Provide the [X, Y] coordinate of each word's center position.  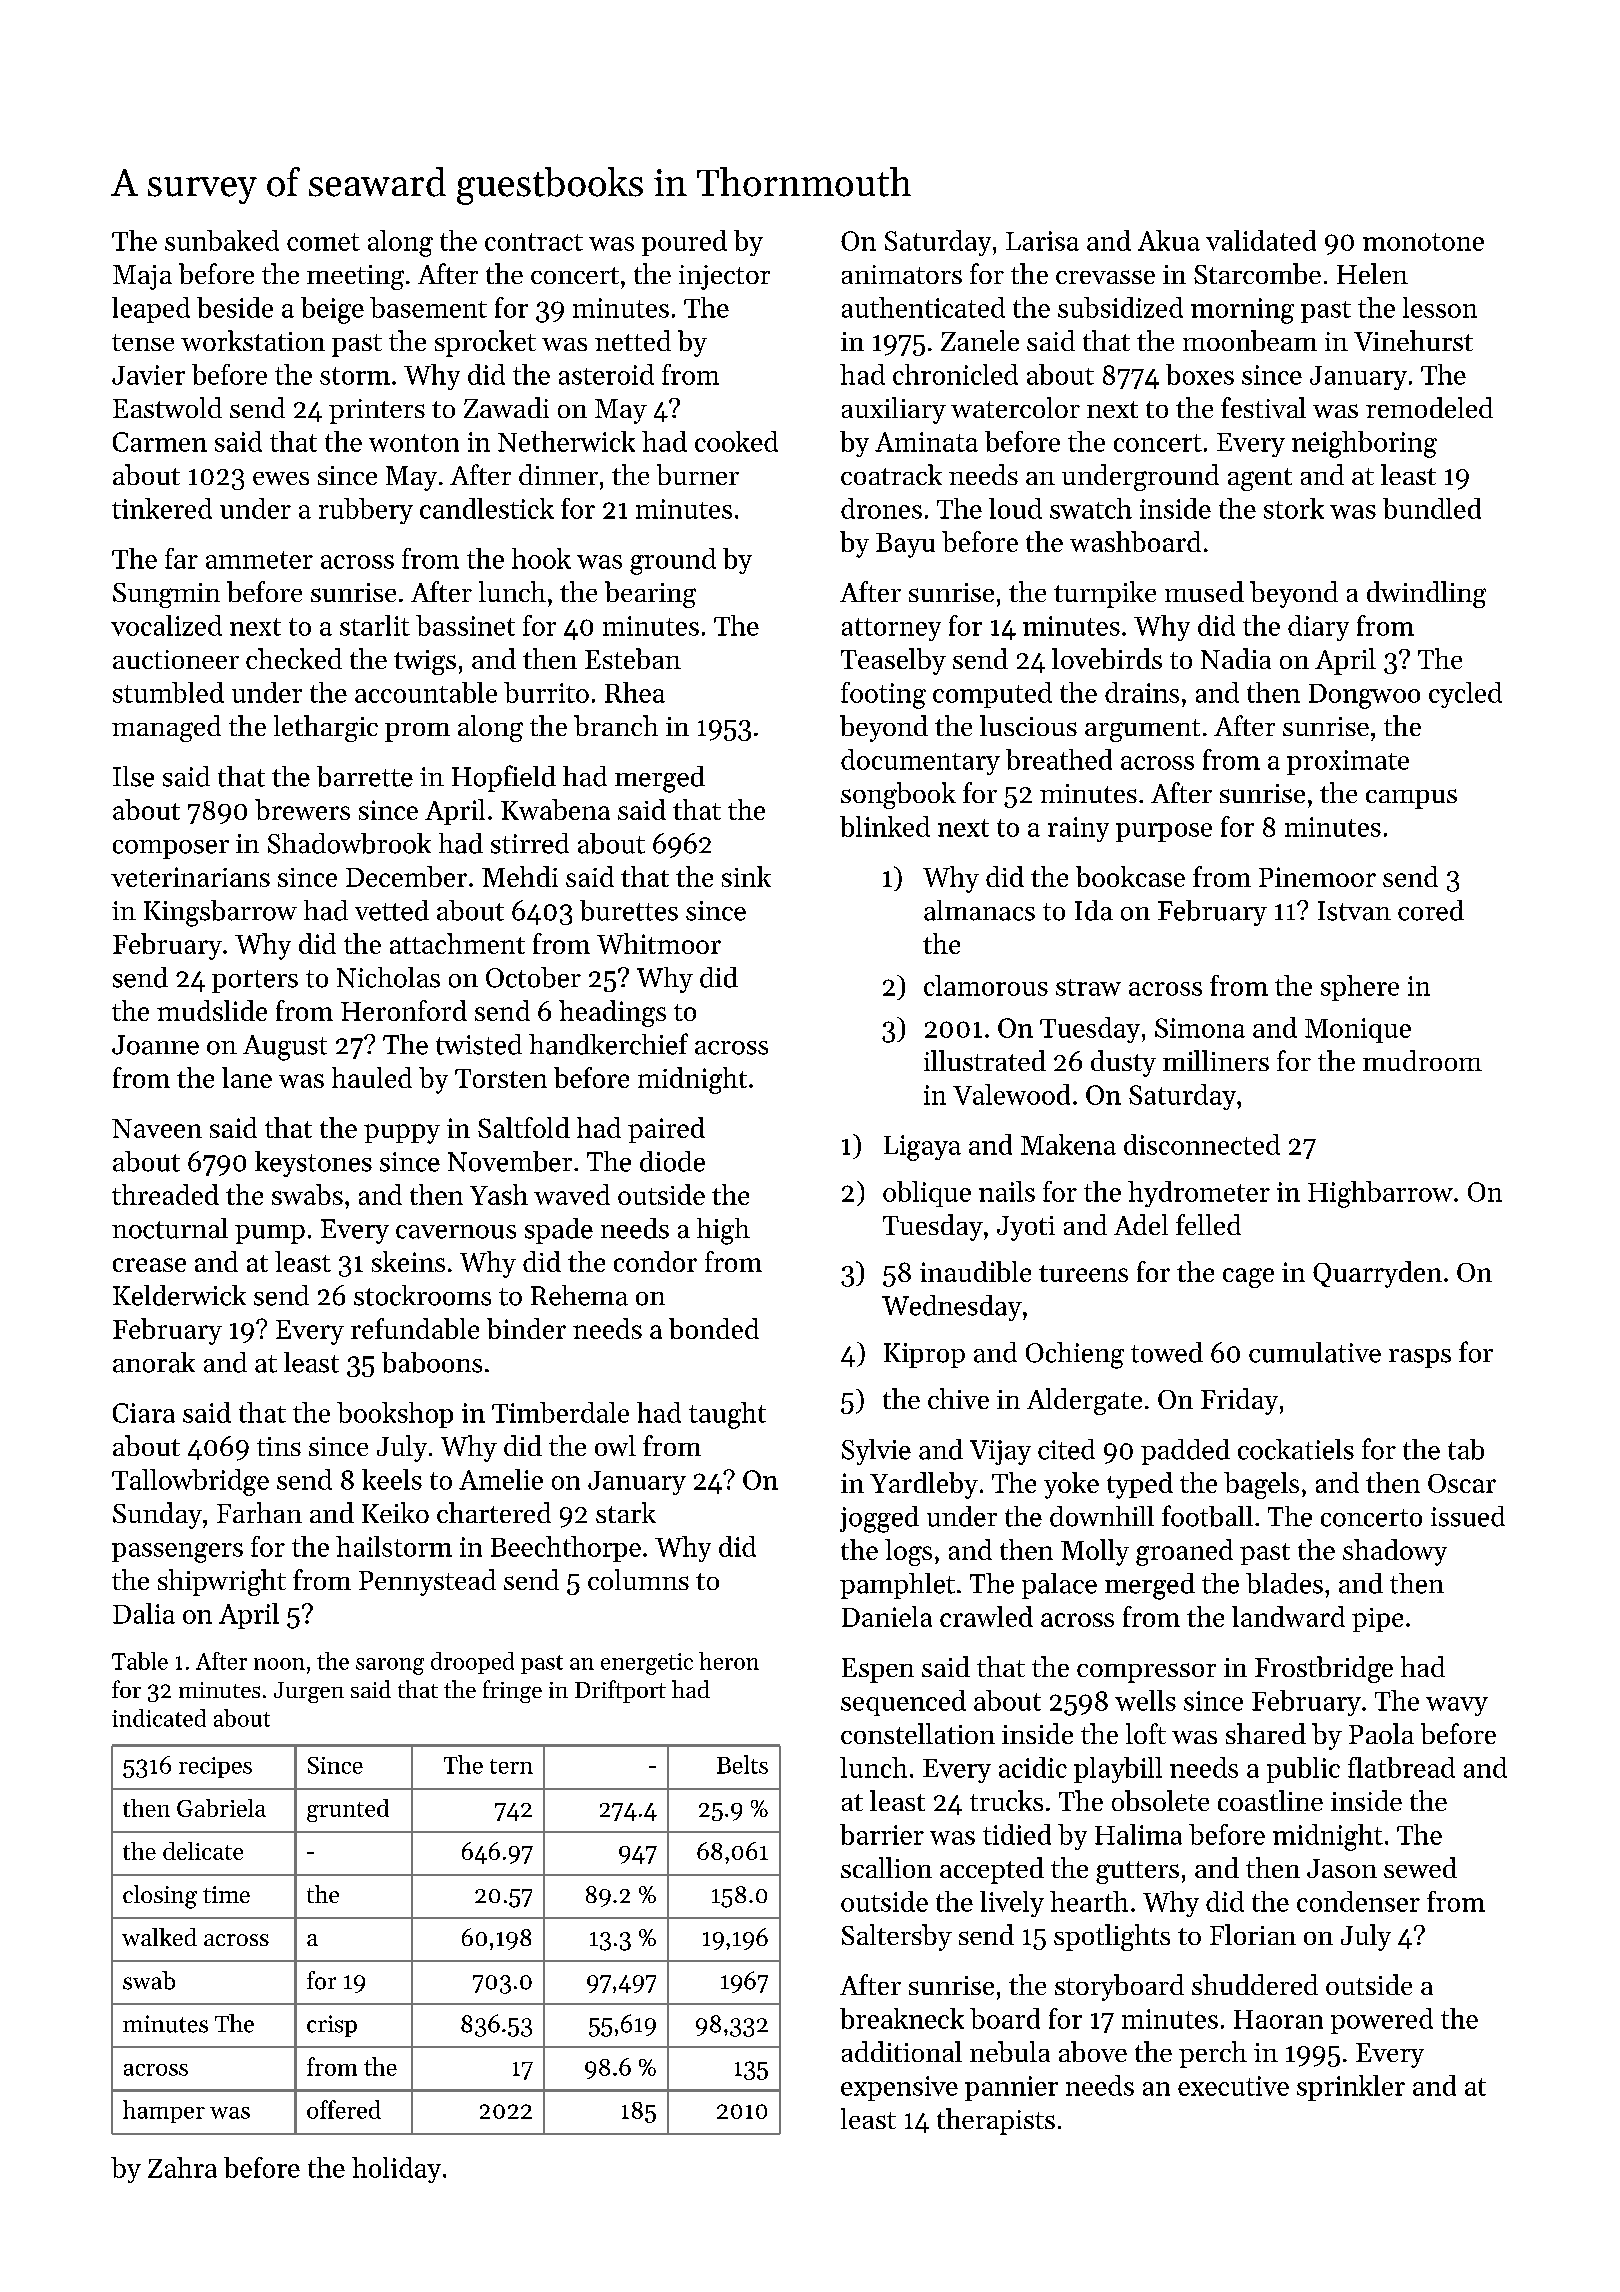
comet [323, 242]
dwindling [1426, 594]
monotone [1423, 242]
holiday [396, 2170]
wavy [1457, 1706]
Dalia [144, 1613]
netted [633, 340]
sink [746, 876]
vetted [392, 910]
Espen [878, 1670]
